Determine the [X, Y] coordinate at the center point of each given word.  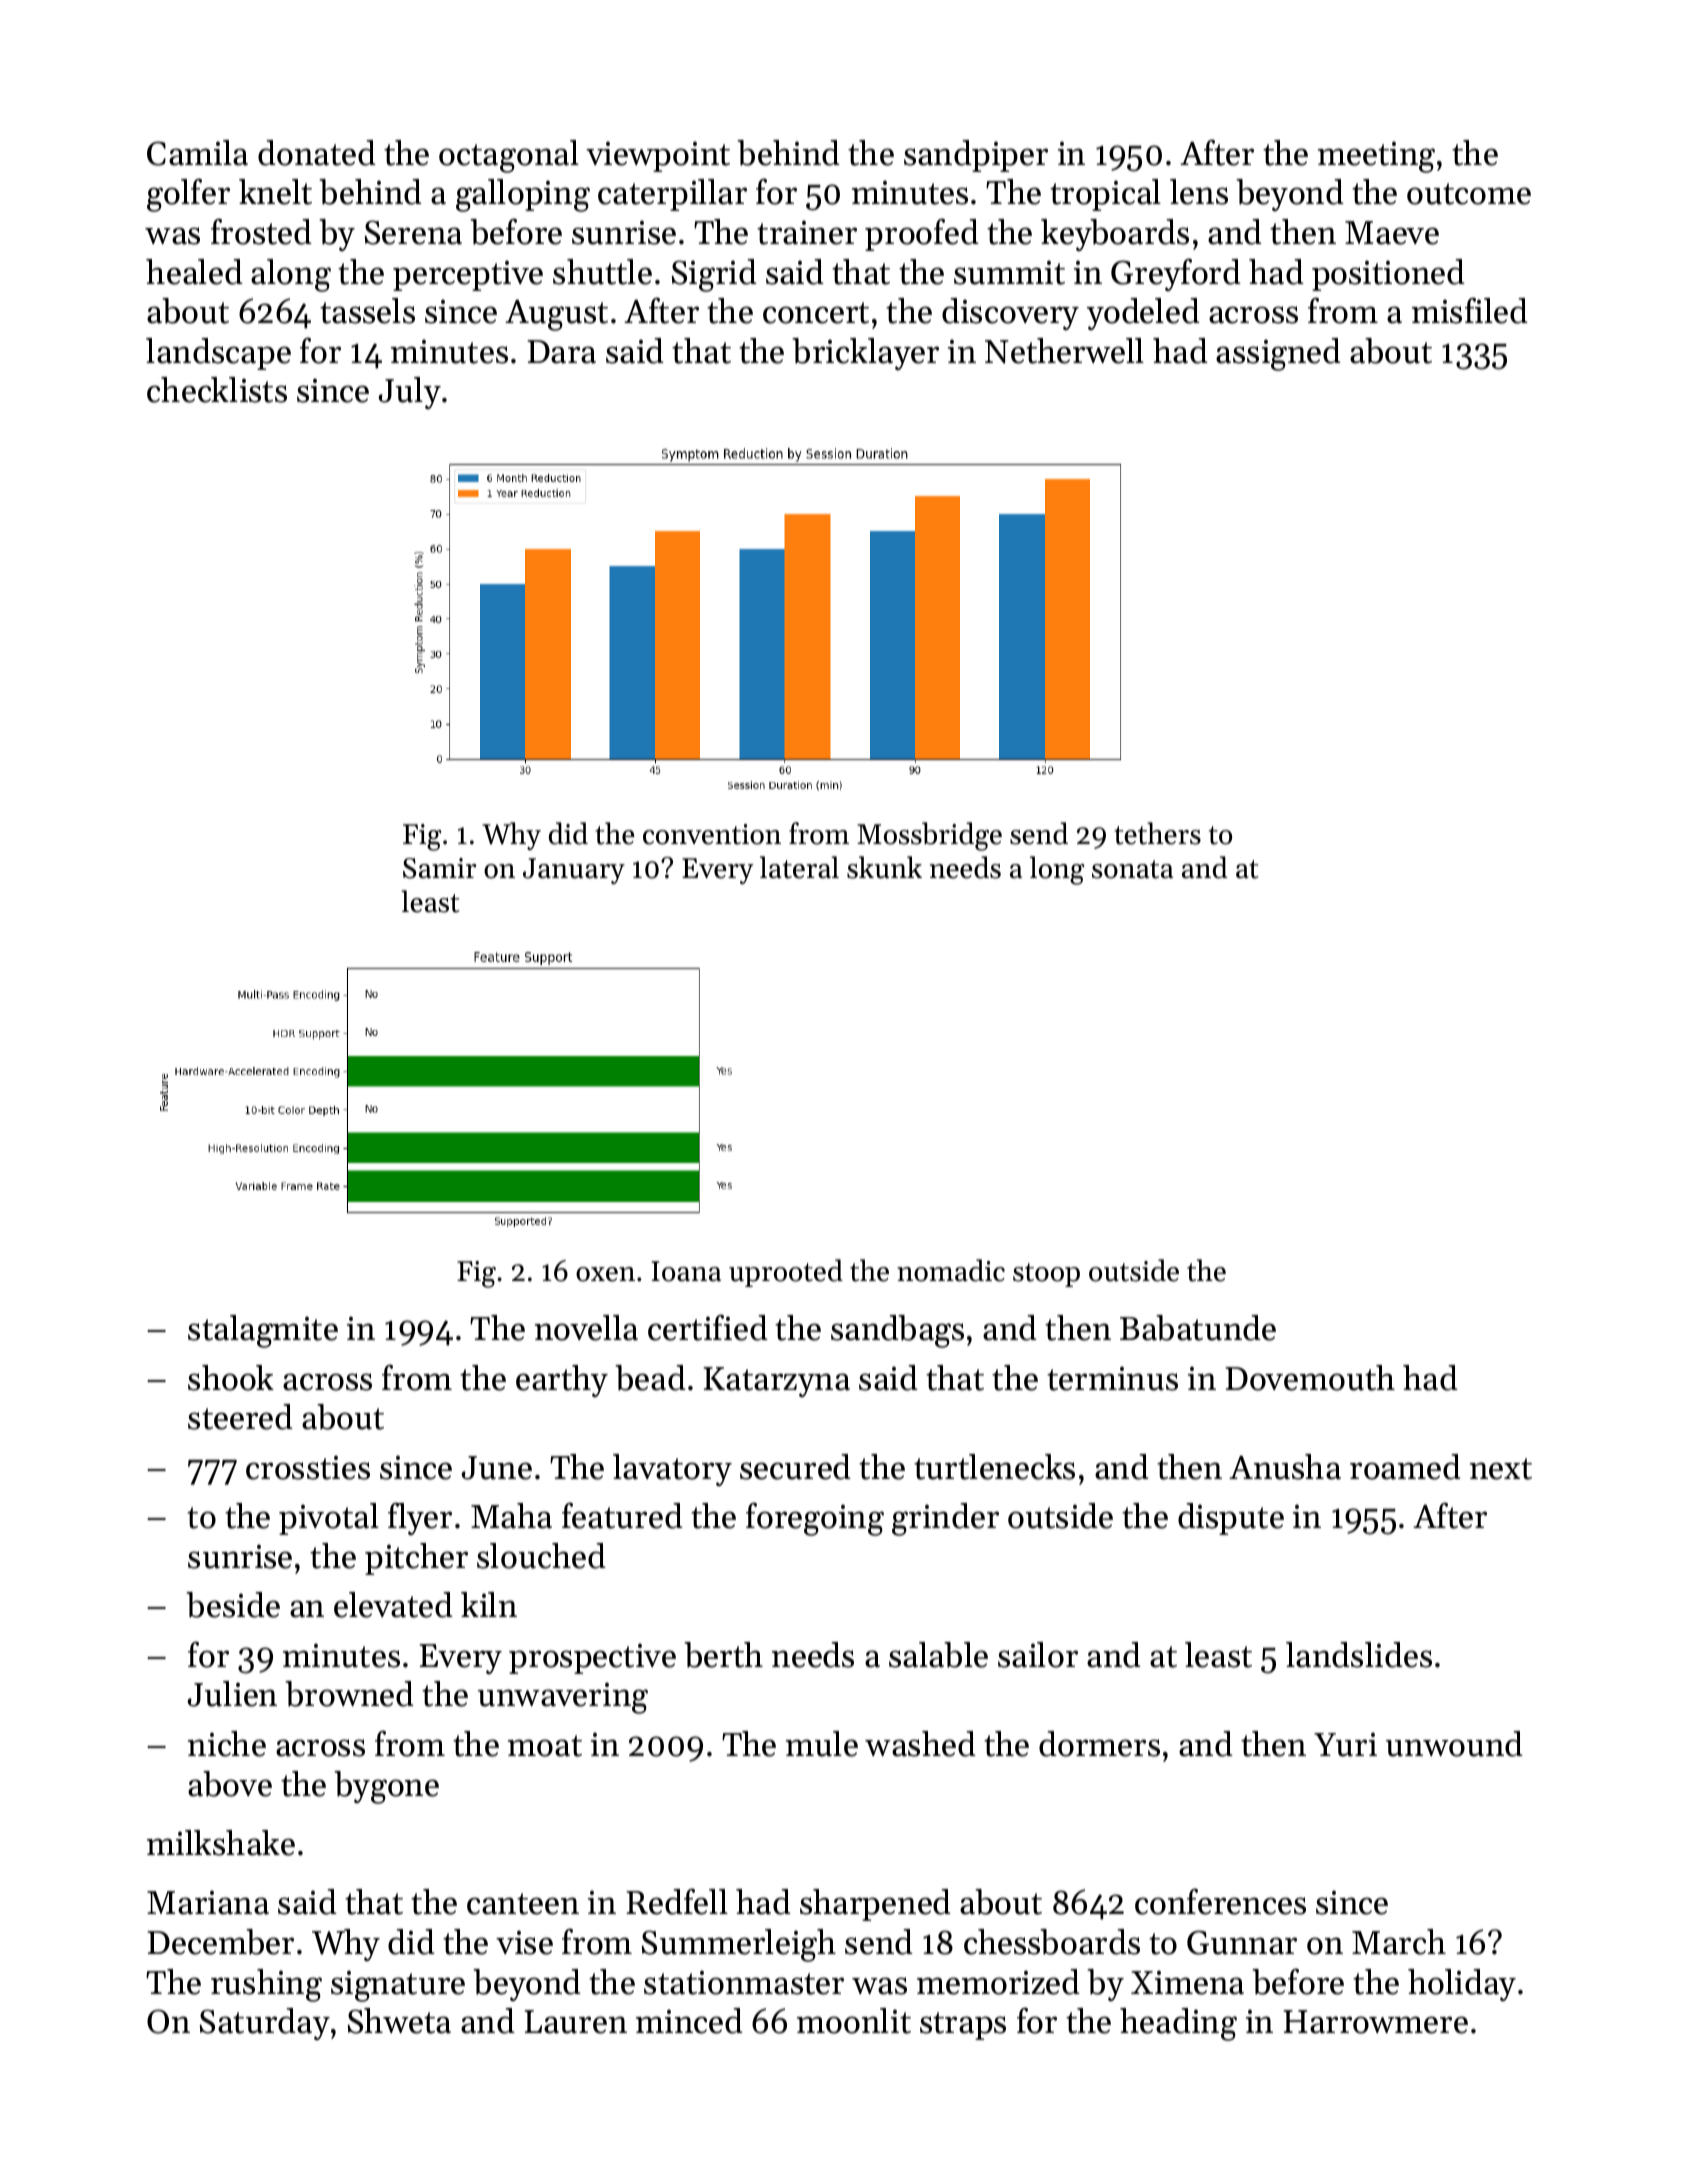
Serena [413, 232]
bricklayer [865, 354]
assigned [1278, 354]
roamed [1405, 1467]
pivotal [329, 1519]
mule [822, 1744]
